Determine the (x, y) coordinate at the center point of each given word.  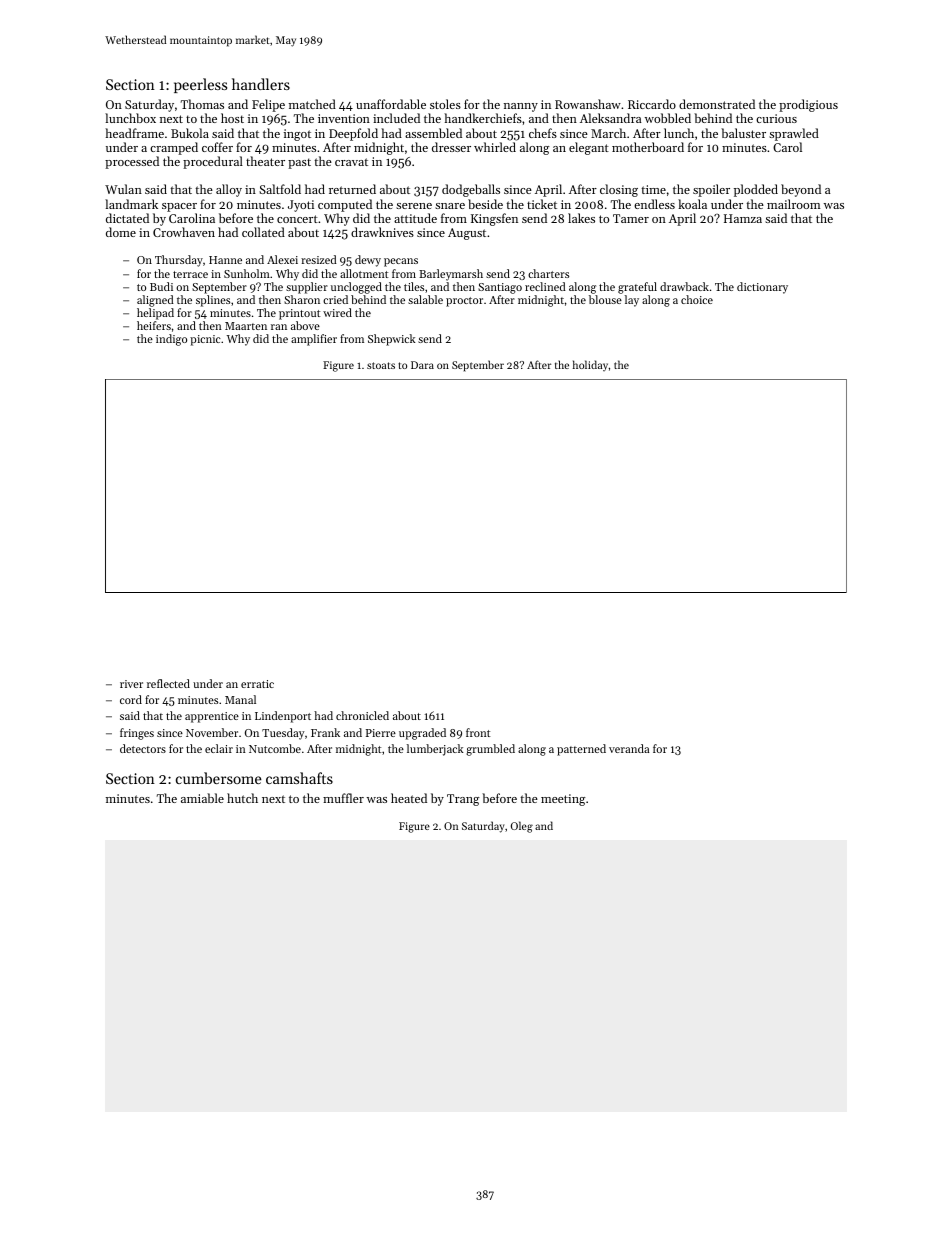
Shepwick (392, 340)
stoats (381, 365)
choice (697, 299)
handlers (261, 84)
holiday (590, 365)
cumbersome (219, 778)
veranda (629, 748)
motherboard (648, 147)
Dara (422, 365)
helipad (155, 314)
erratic (257, 684)
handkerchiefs (483, 118)
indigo (171, 340)
